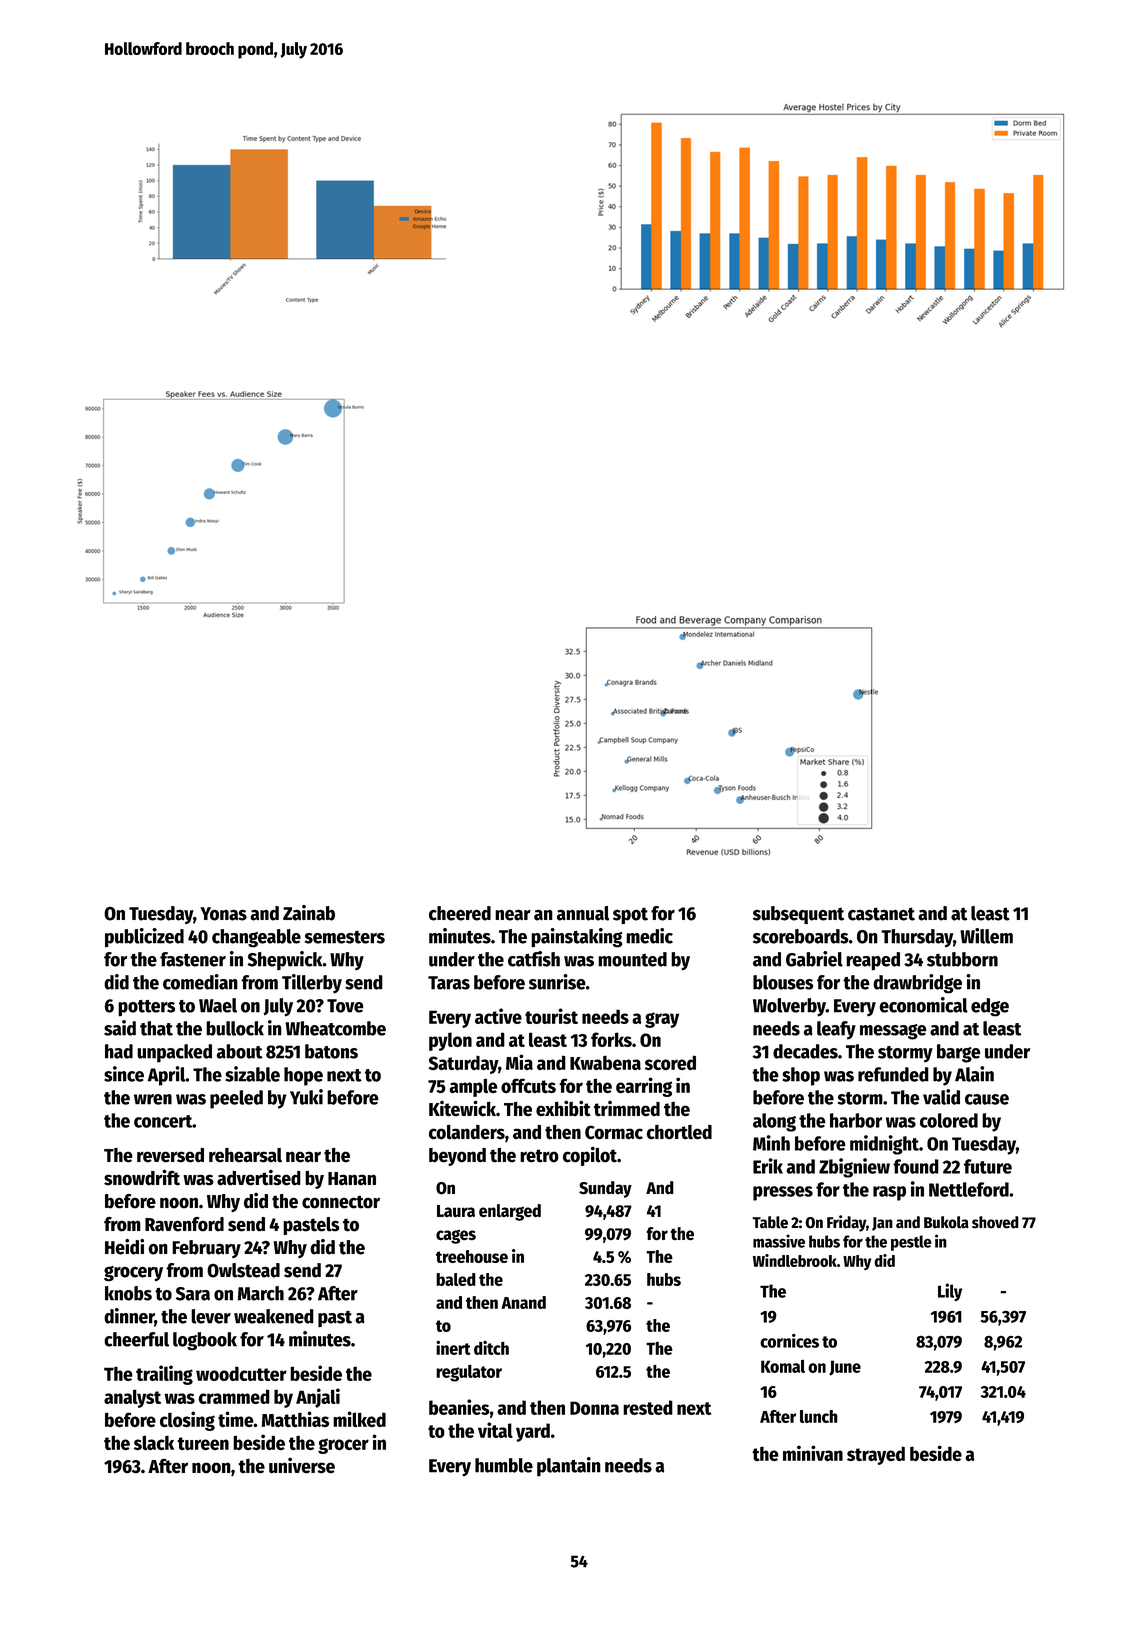  Describe the element at coordinates (457, 1157) in the screenshot. I see `beyond` at that location.
